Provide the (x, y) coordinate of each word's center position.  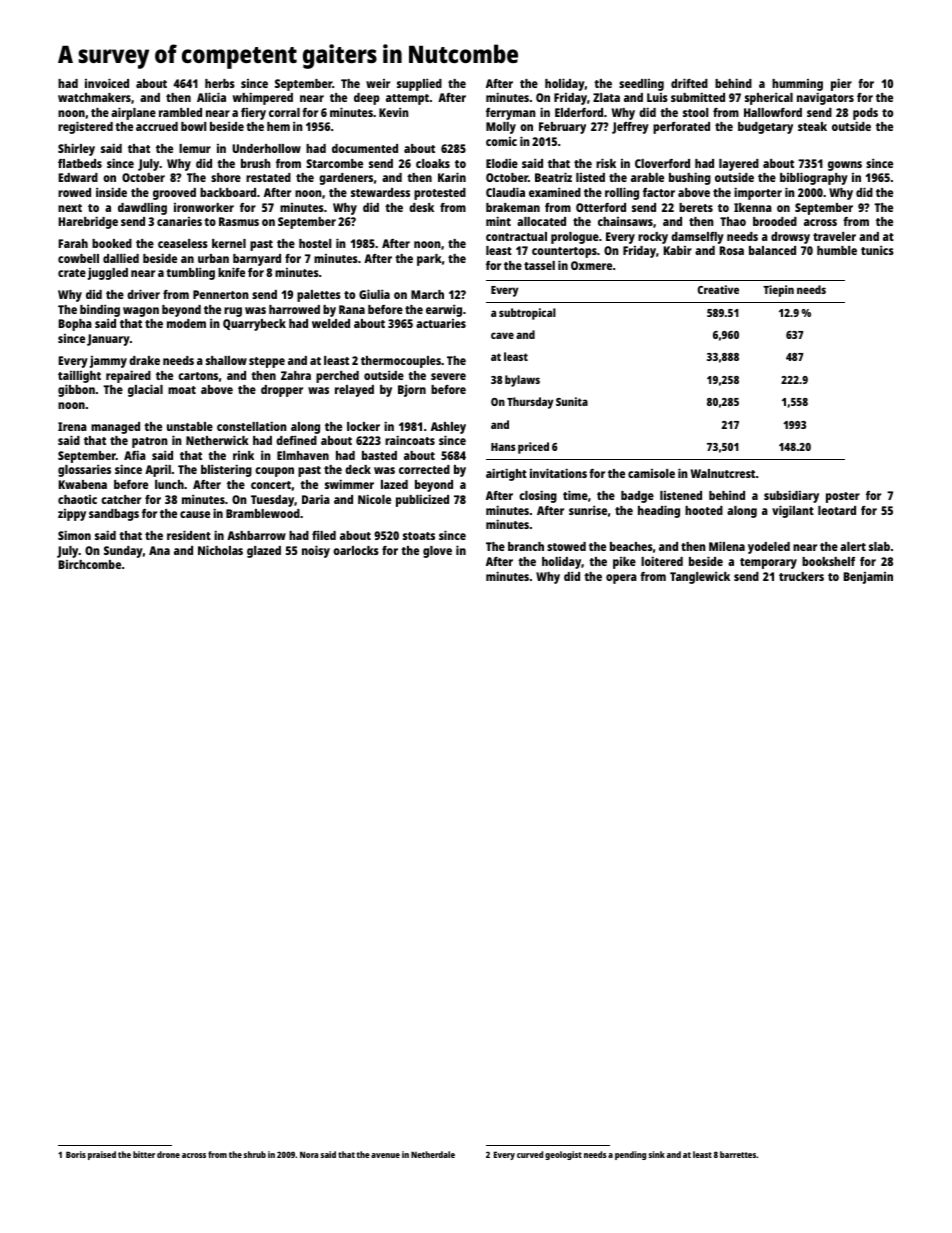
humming (797, 85)
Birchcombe (90, 564)
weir (378, 83)
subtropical (527, 314)
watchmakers (94, 97)
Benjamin (868, 578)
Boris (76, 1154)
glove (437, 552)
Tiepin (778, 291)
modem (186, 323)
